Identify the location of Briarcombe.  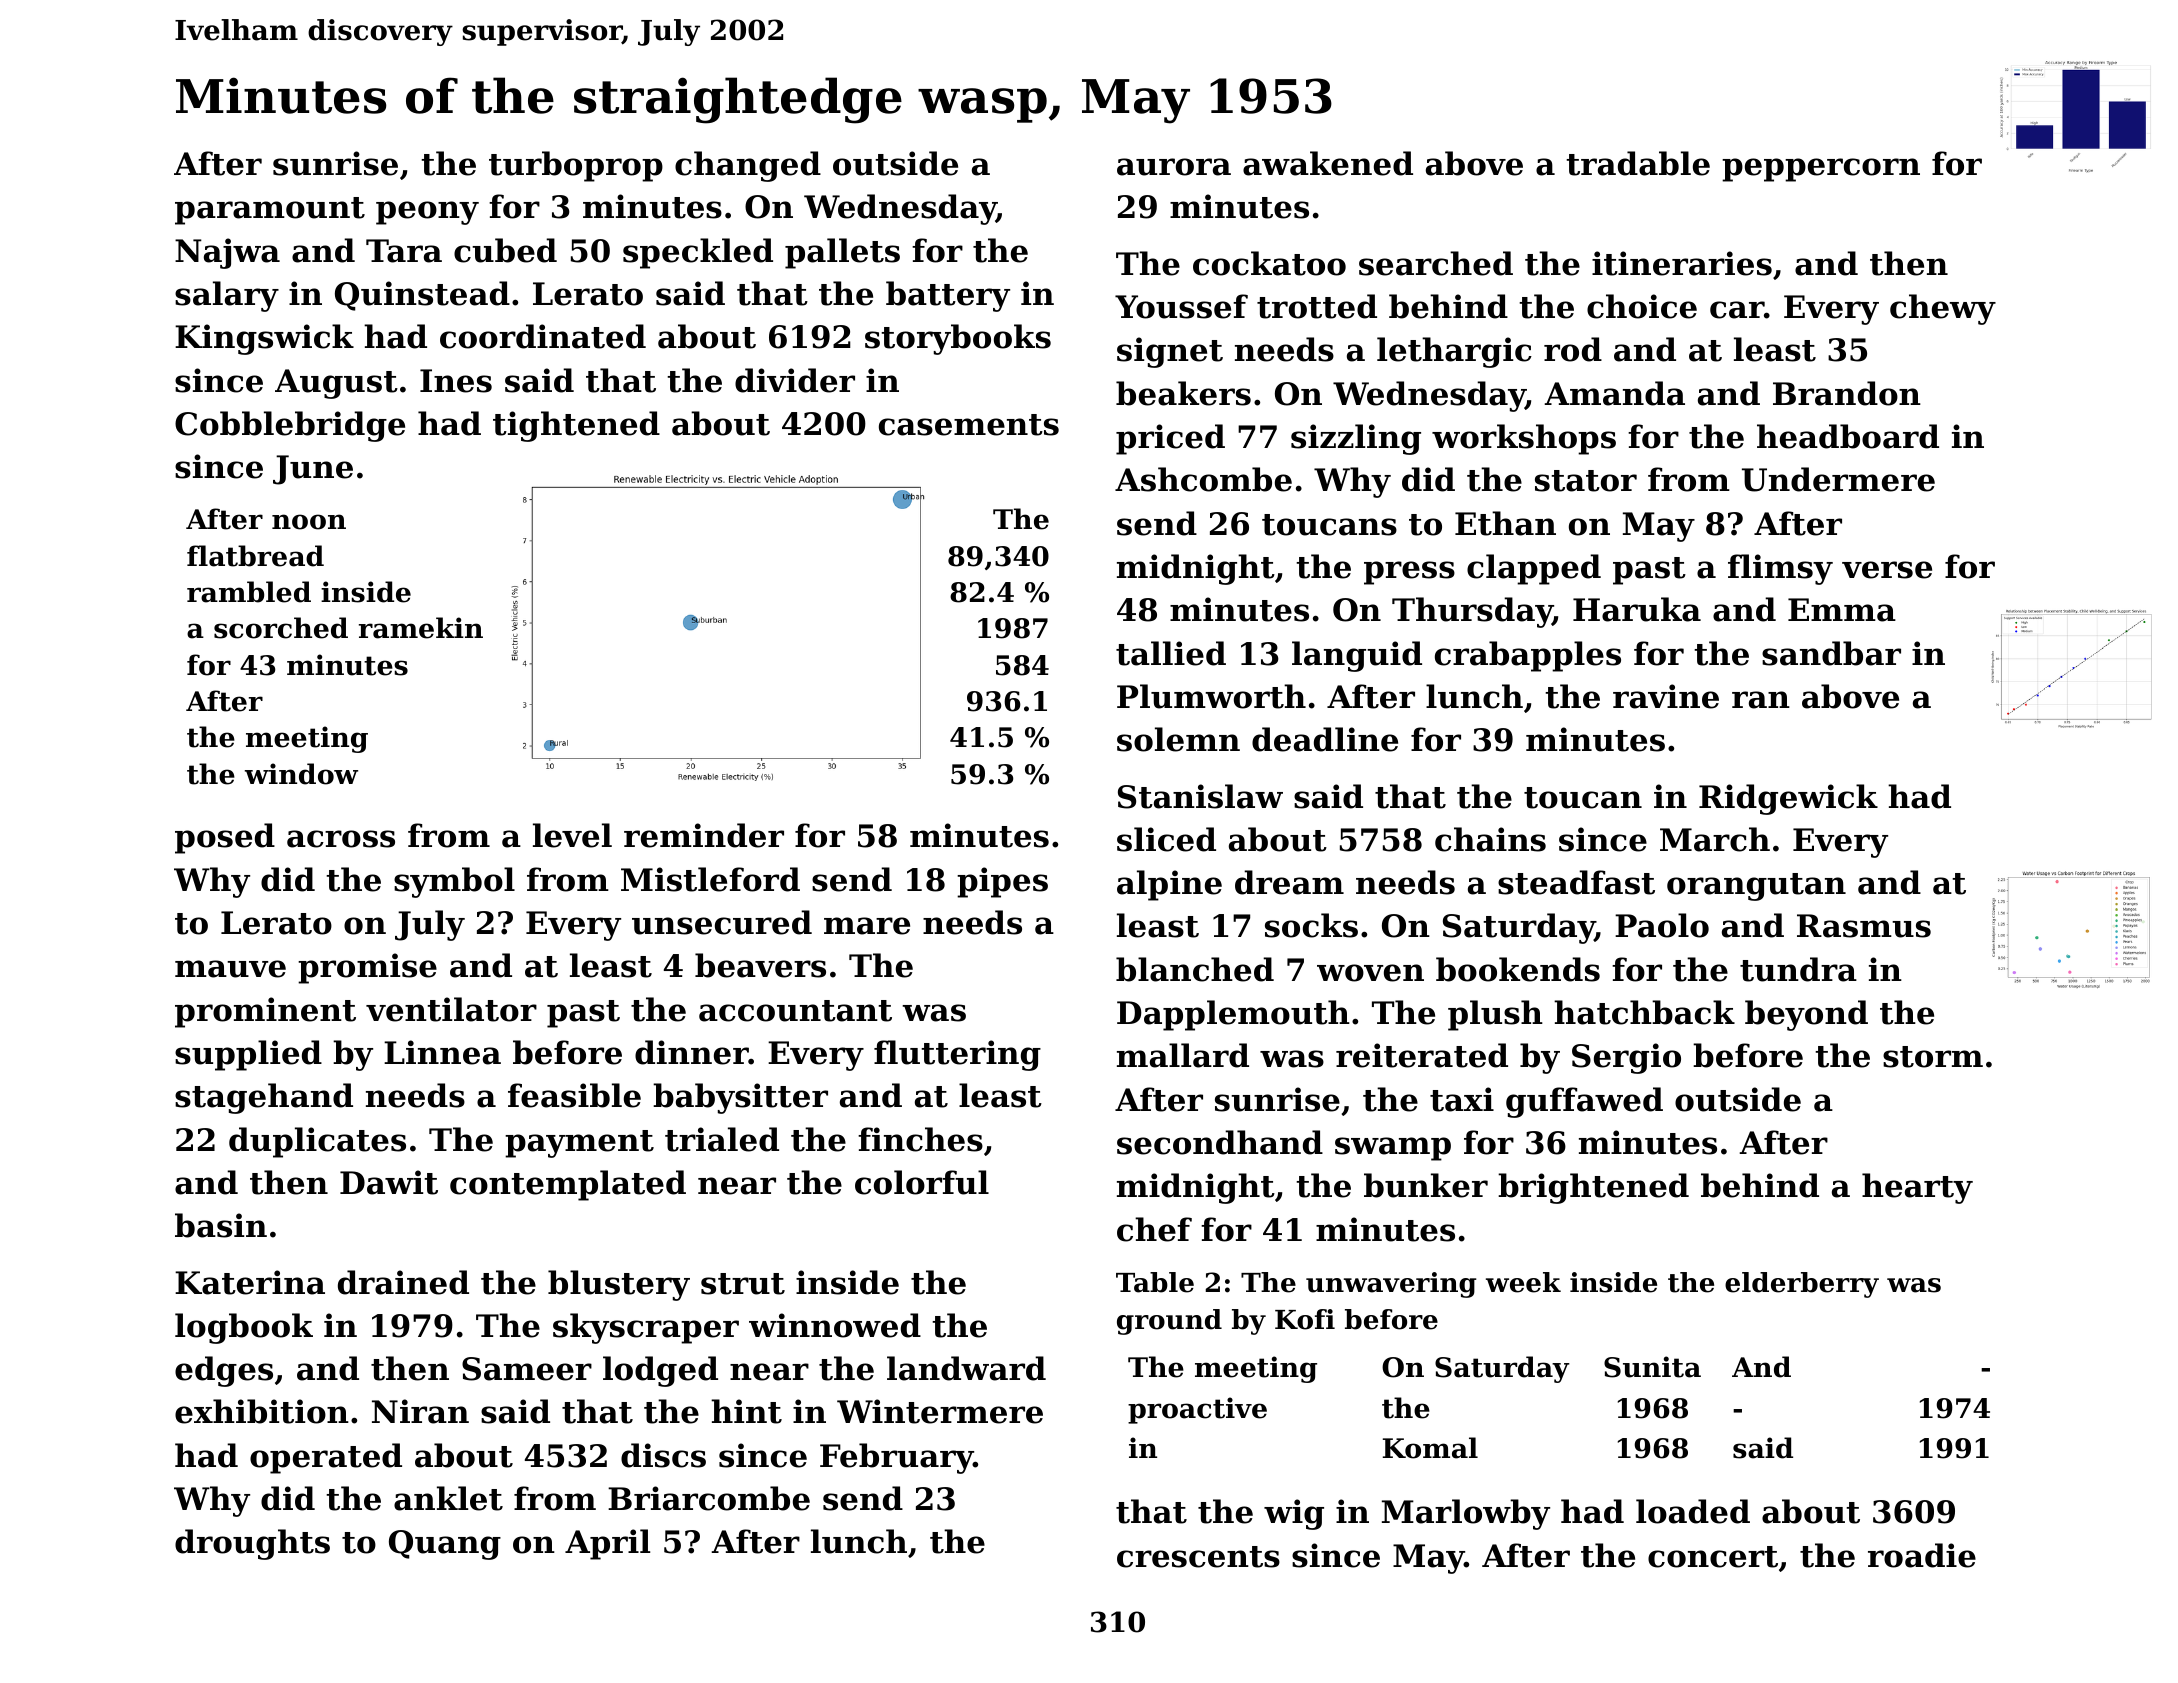
(709, 1498).
